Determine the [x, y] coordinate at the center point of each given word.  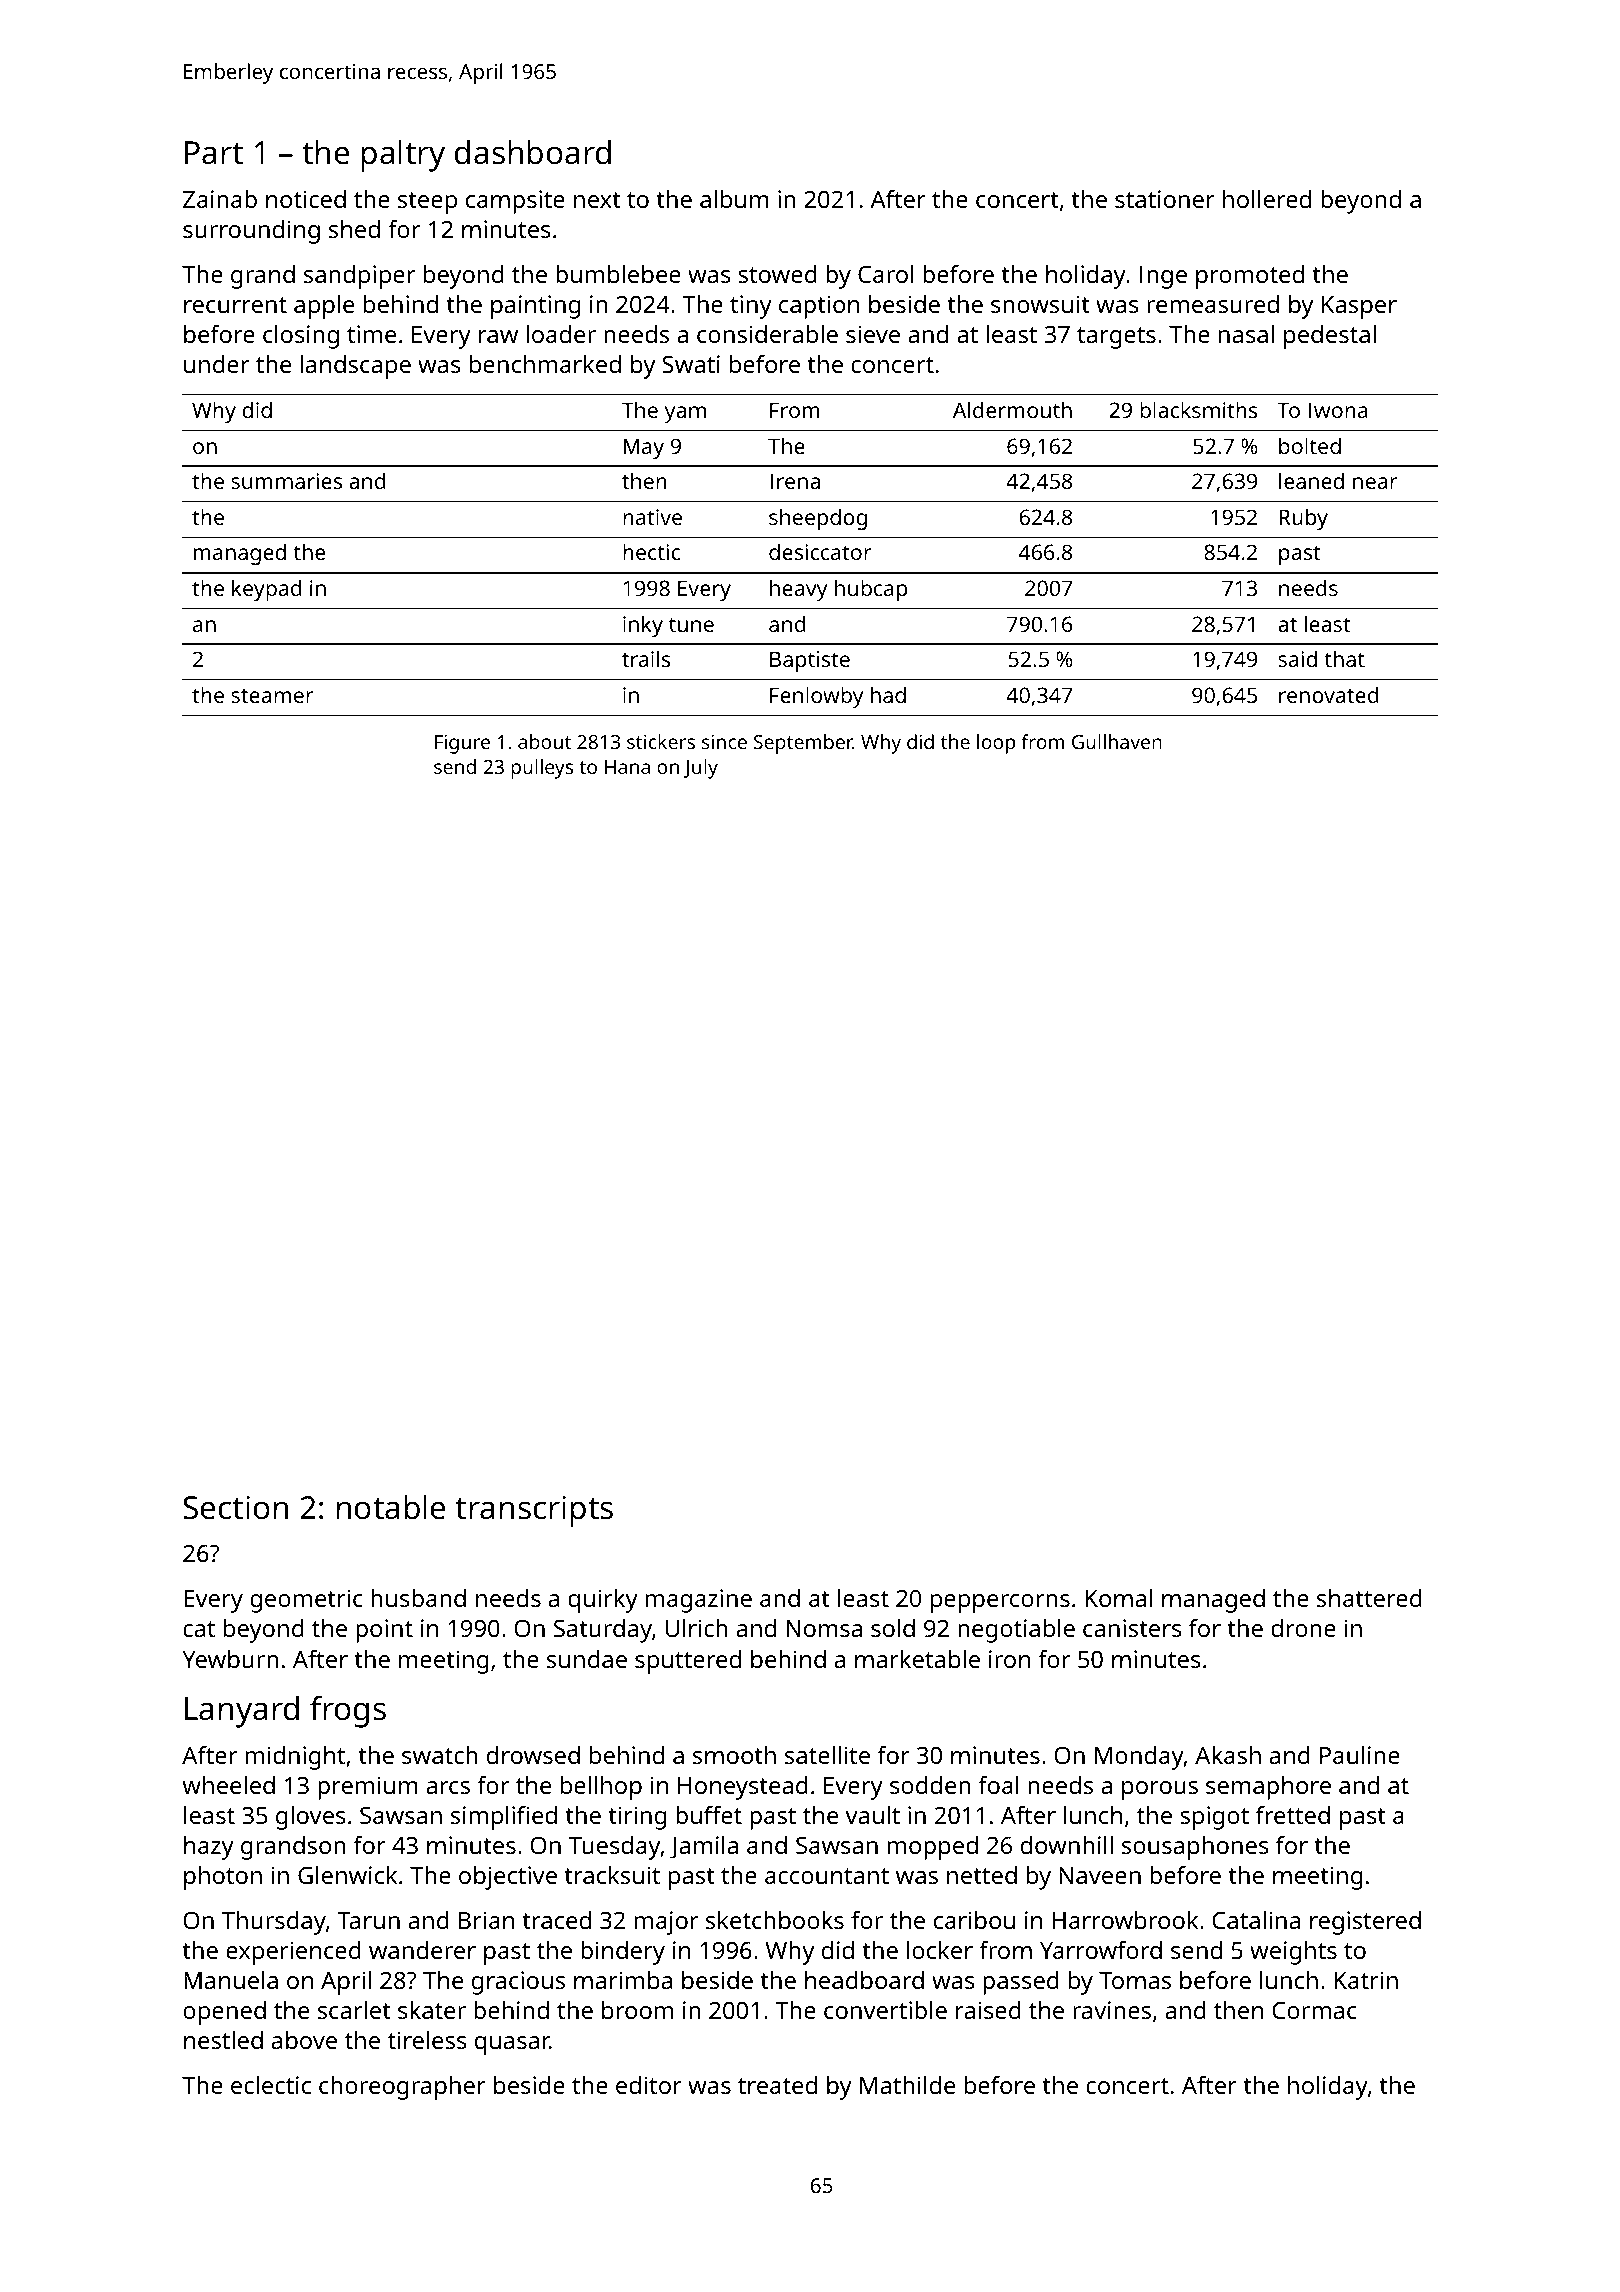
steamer [272, 696]
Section [235, 1507]
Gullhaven [1117, 741]
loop [996, 744]
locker [940, 1950]
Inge [1163, 277]
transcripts [534, 1511]
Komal [1118, 1598]
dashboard [533, 152]
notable [391, 1507]
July [701, 769]
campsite [515, 202]
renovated [1328, 694]
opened [224, 2013]
